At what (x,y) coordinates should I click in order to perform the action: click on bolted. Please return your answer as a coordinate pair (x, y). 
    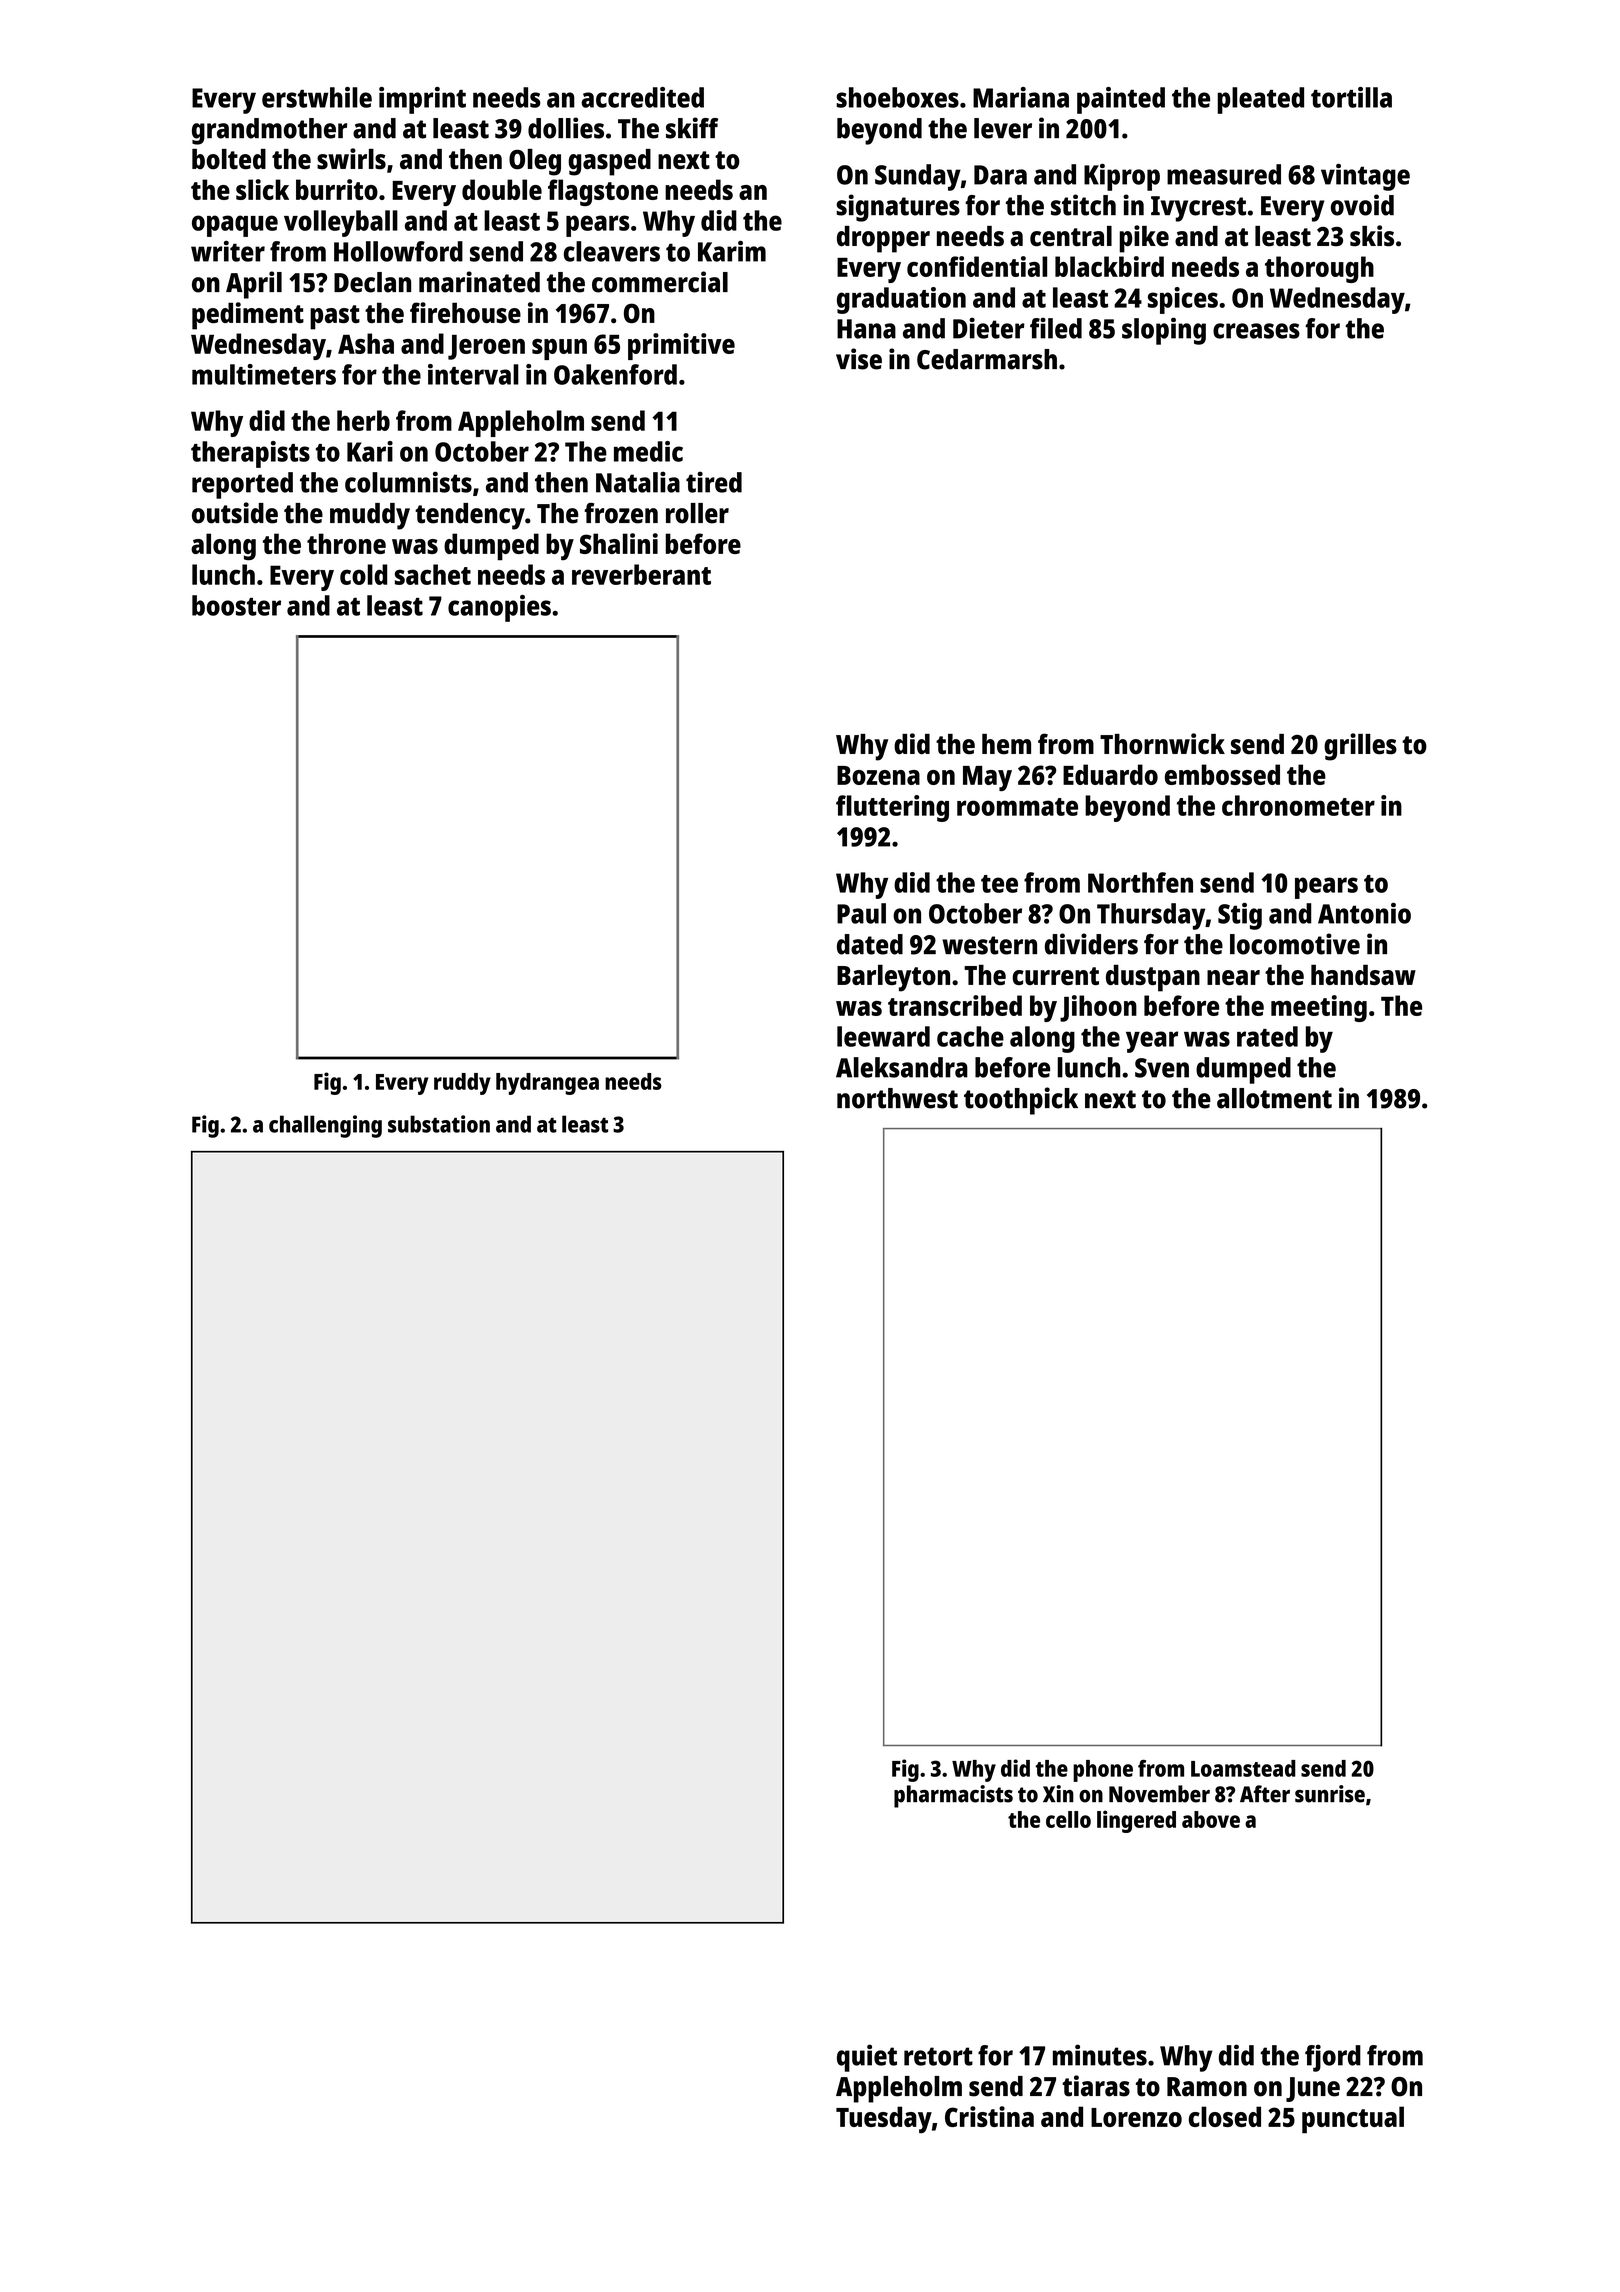
    Looking at the image, I should click on (229, 159).
